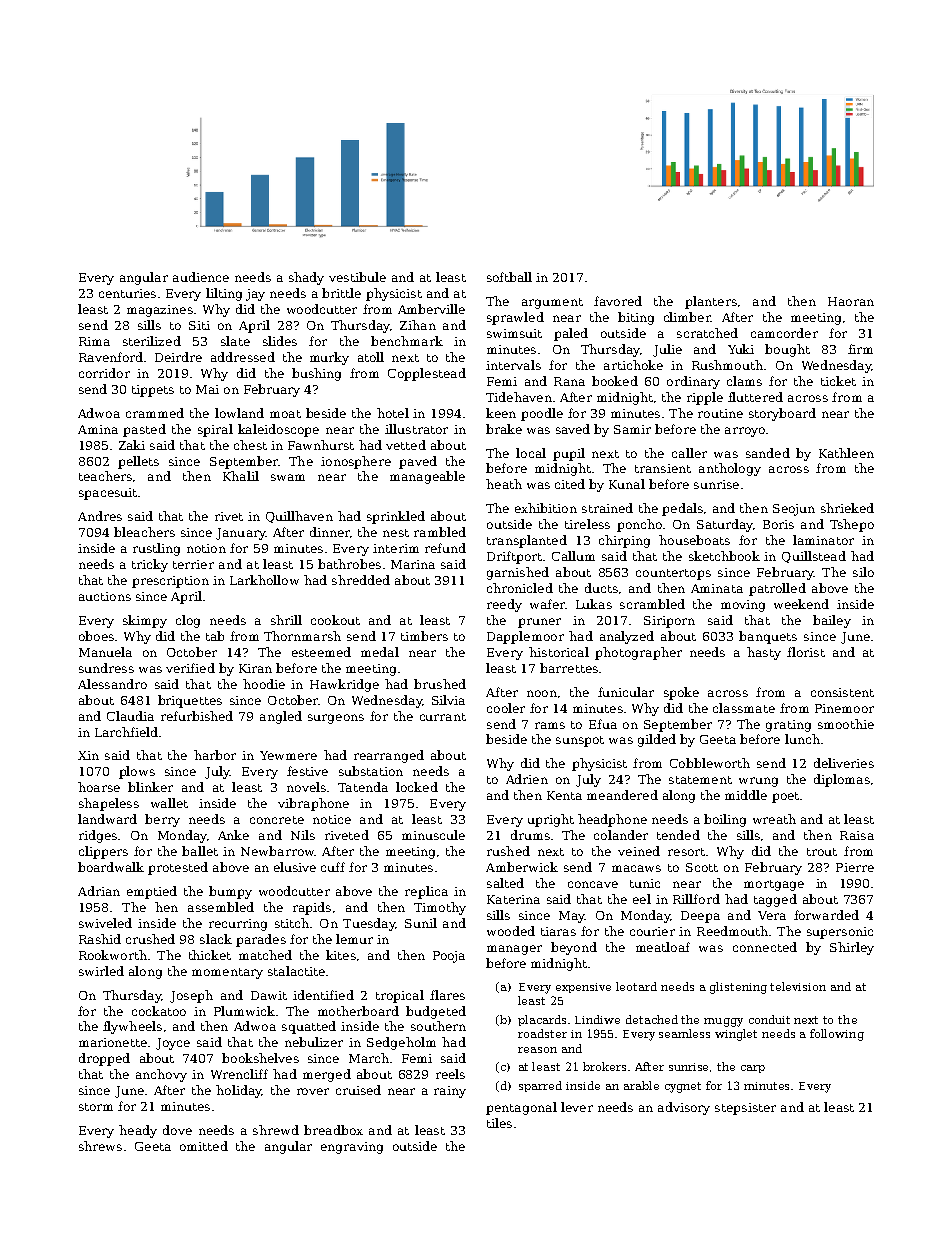 This page has height=1233, width=952. What do you see at coordinates (450, 1092) in the page?
I see `rainy` at bounding box center [450, 1092].
